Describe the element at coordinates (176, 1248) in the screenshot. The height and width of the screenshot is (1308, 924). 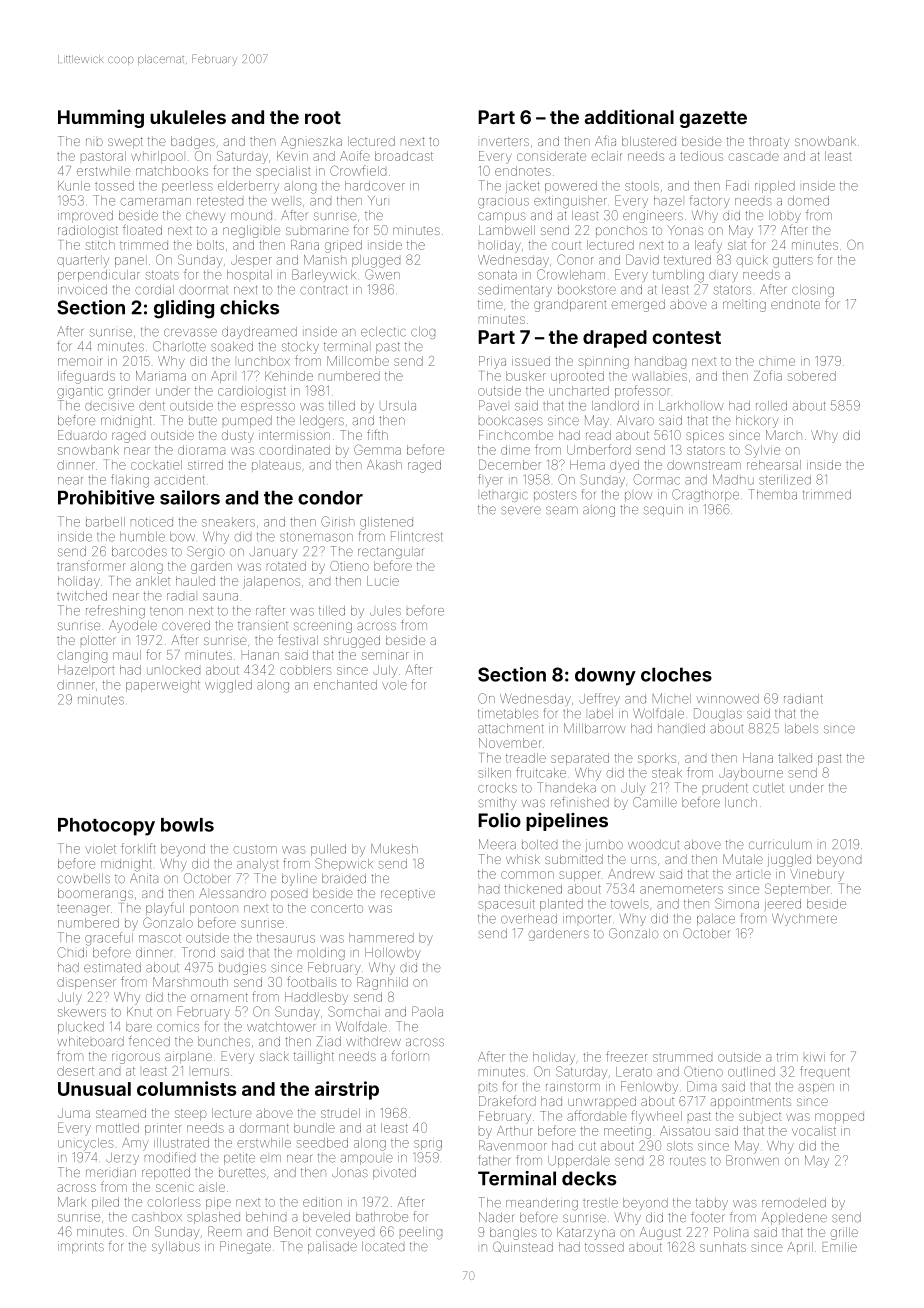
I see `syllabus` at that location.
